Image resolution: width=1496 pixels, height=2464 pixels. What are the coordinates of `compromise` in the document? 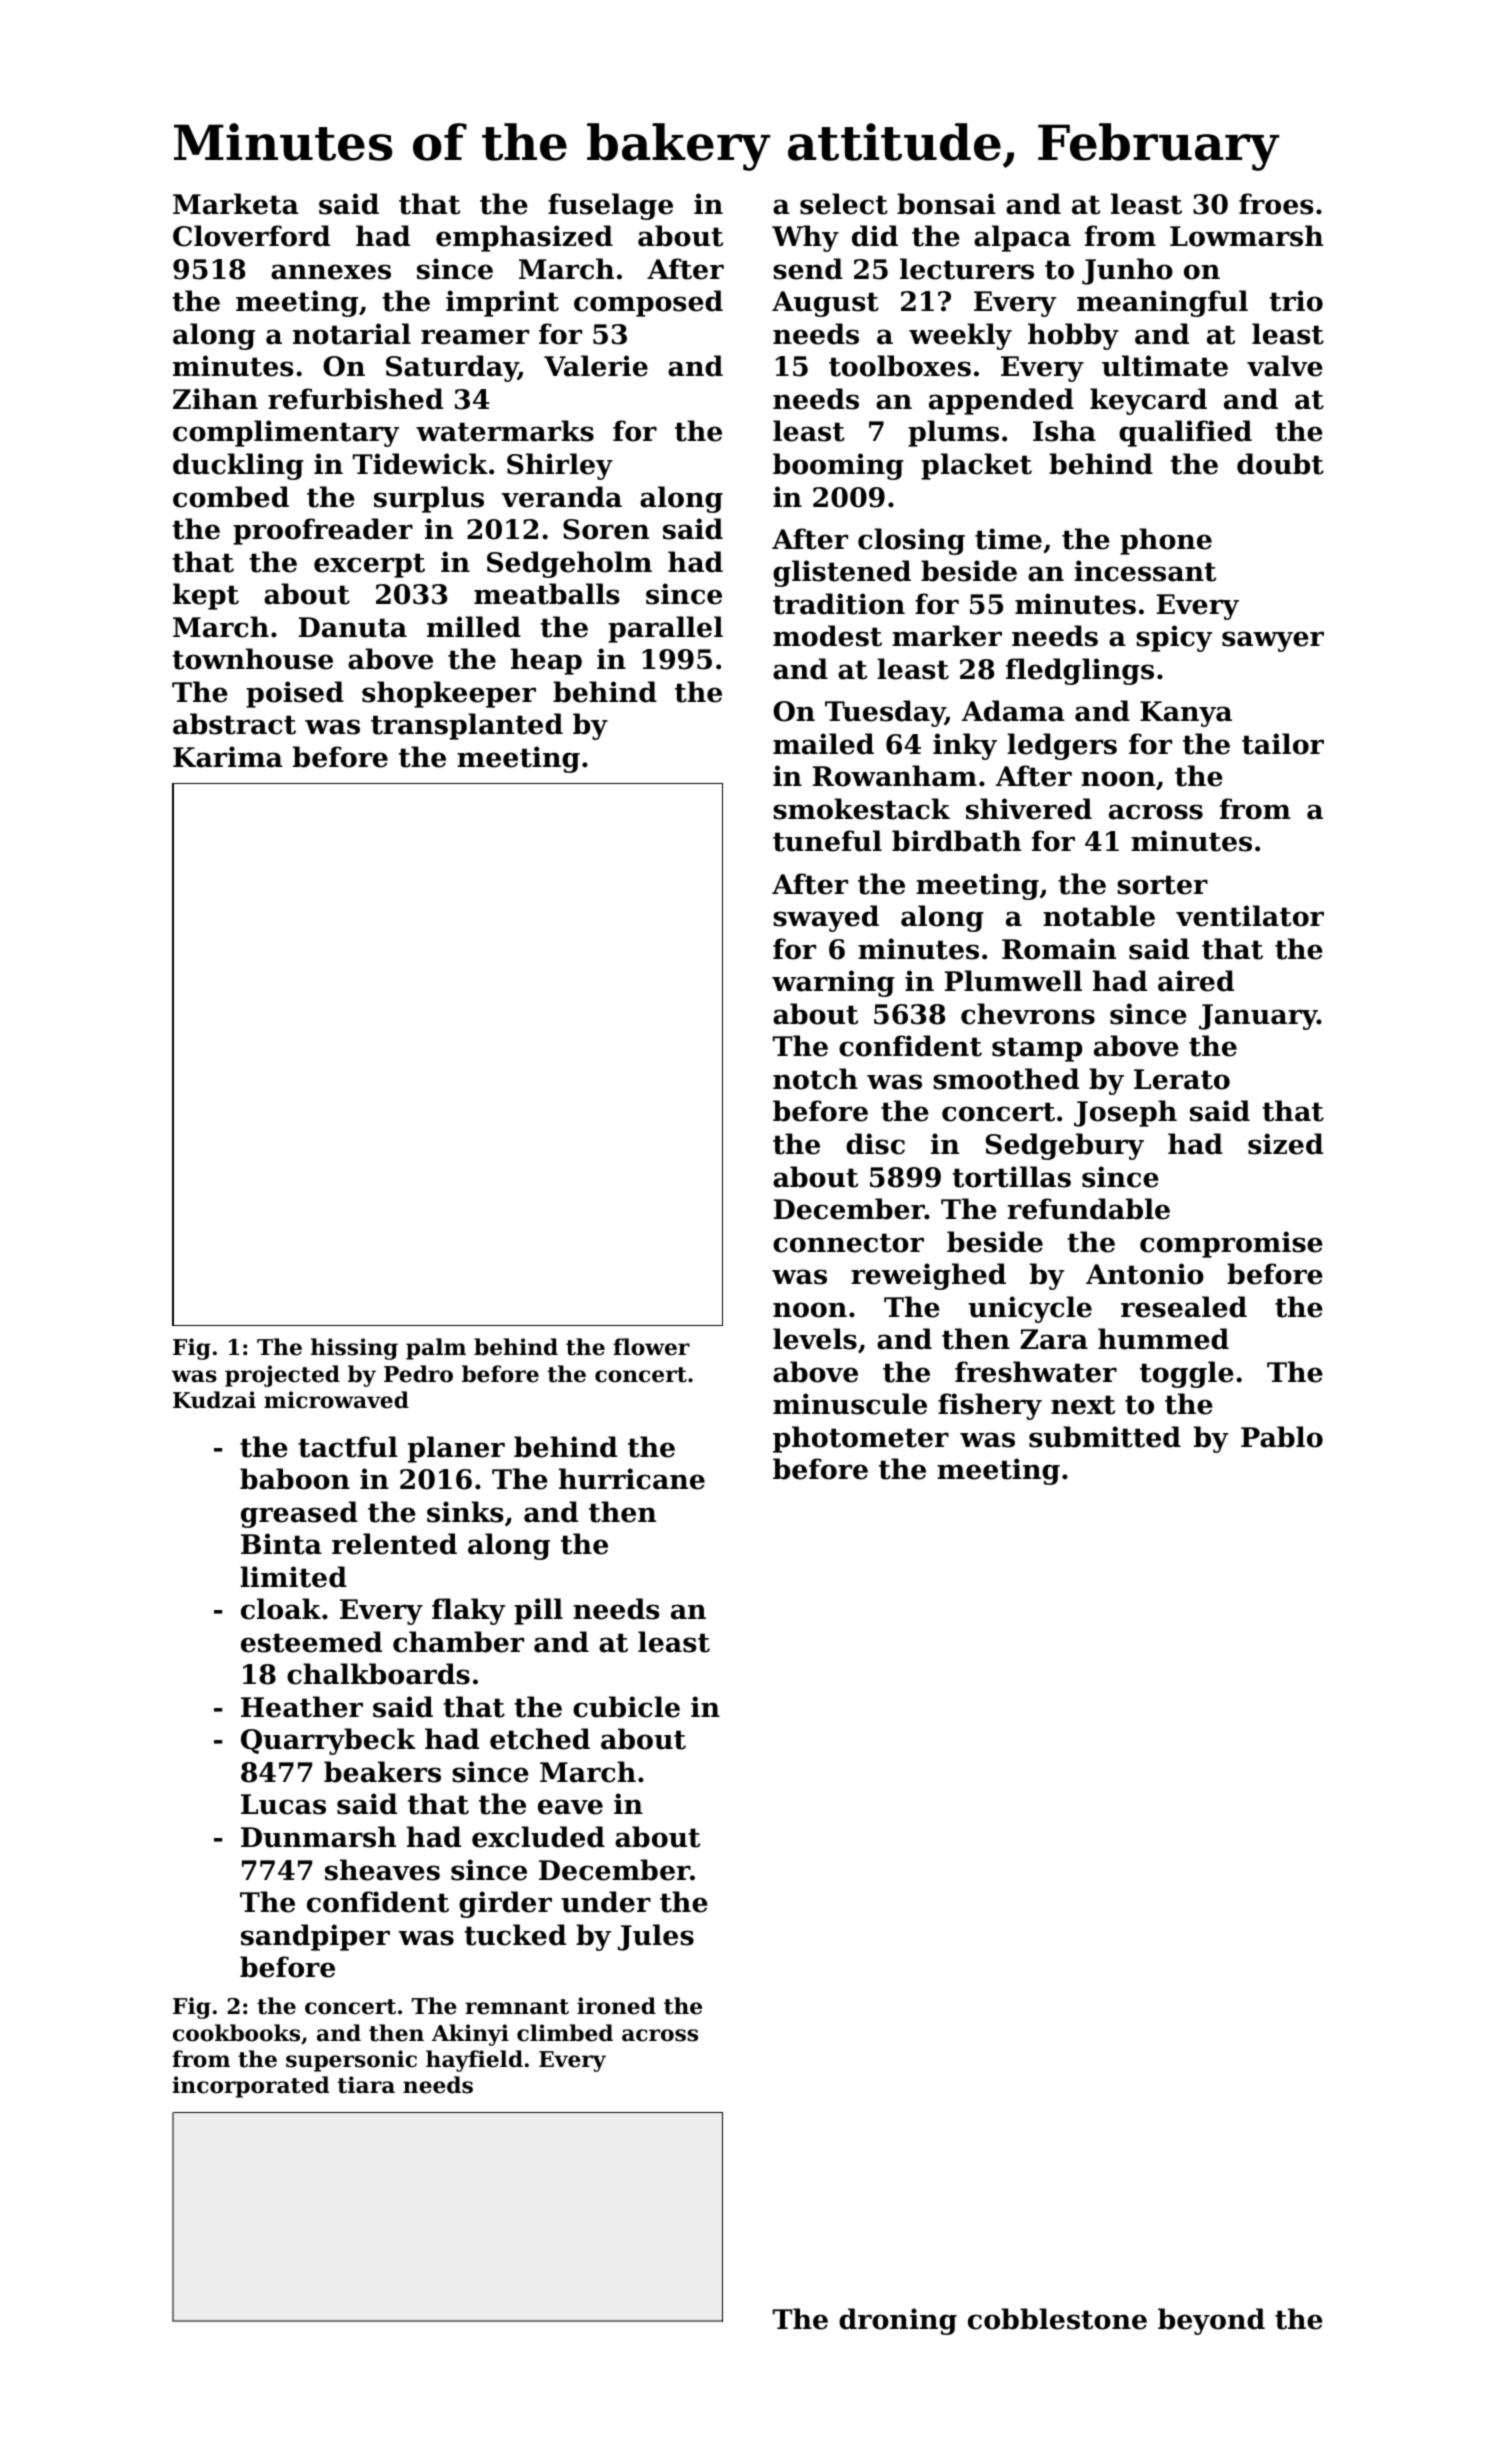 It's located at (1231, 1244).
